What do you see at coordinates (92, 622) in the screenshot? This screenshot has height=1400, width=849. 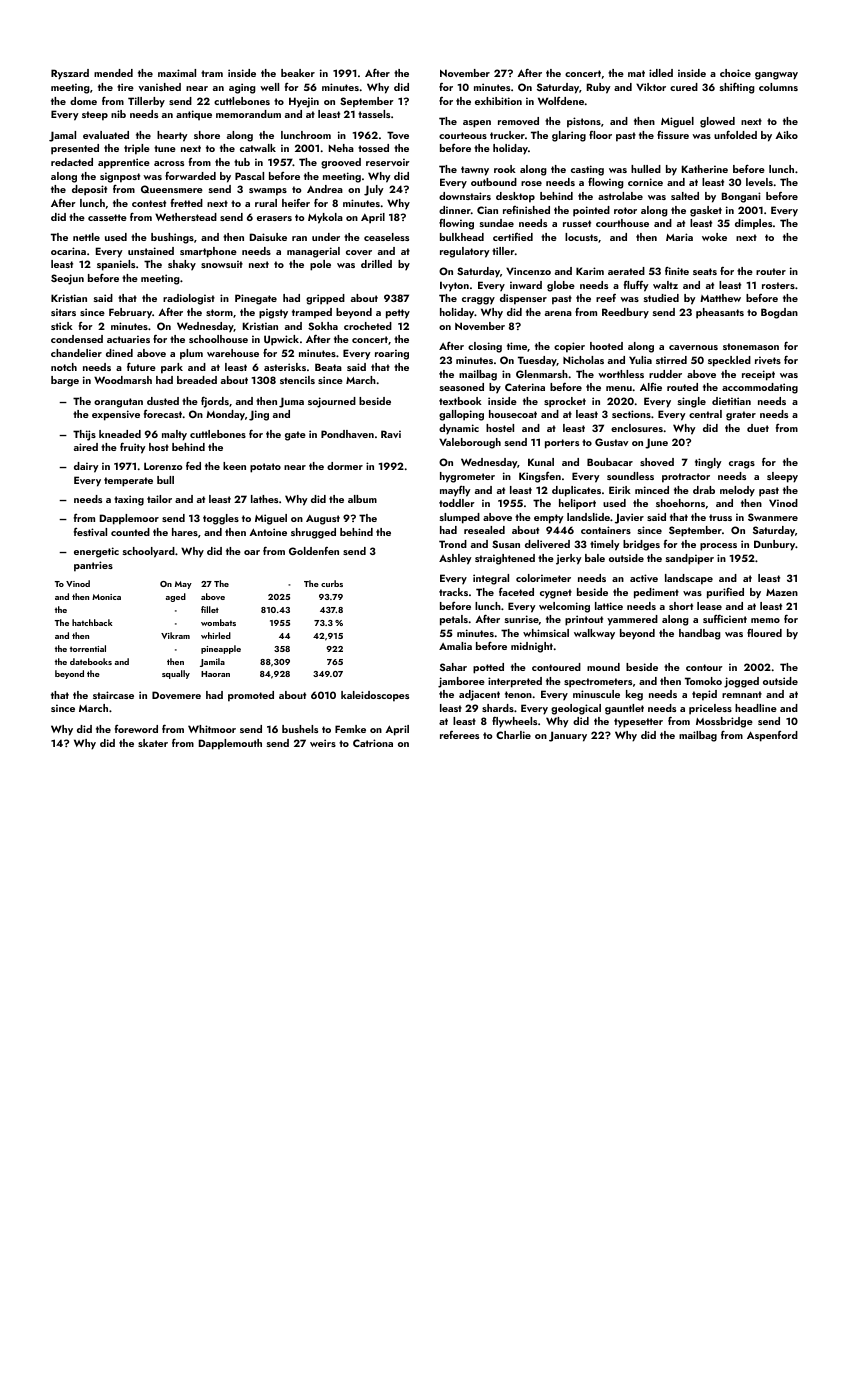 I see `hatchback` at bounding box center [92, 622].
